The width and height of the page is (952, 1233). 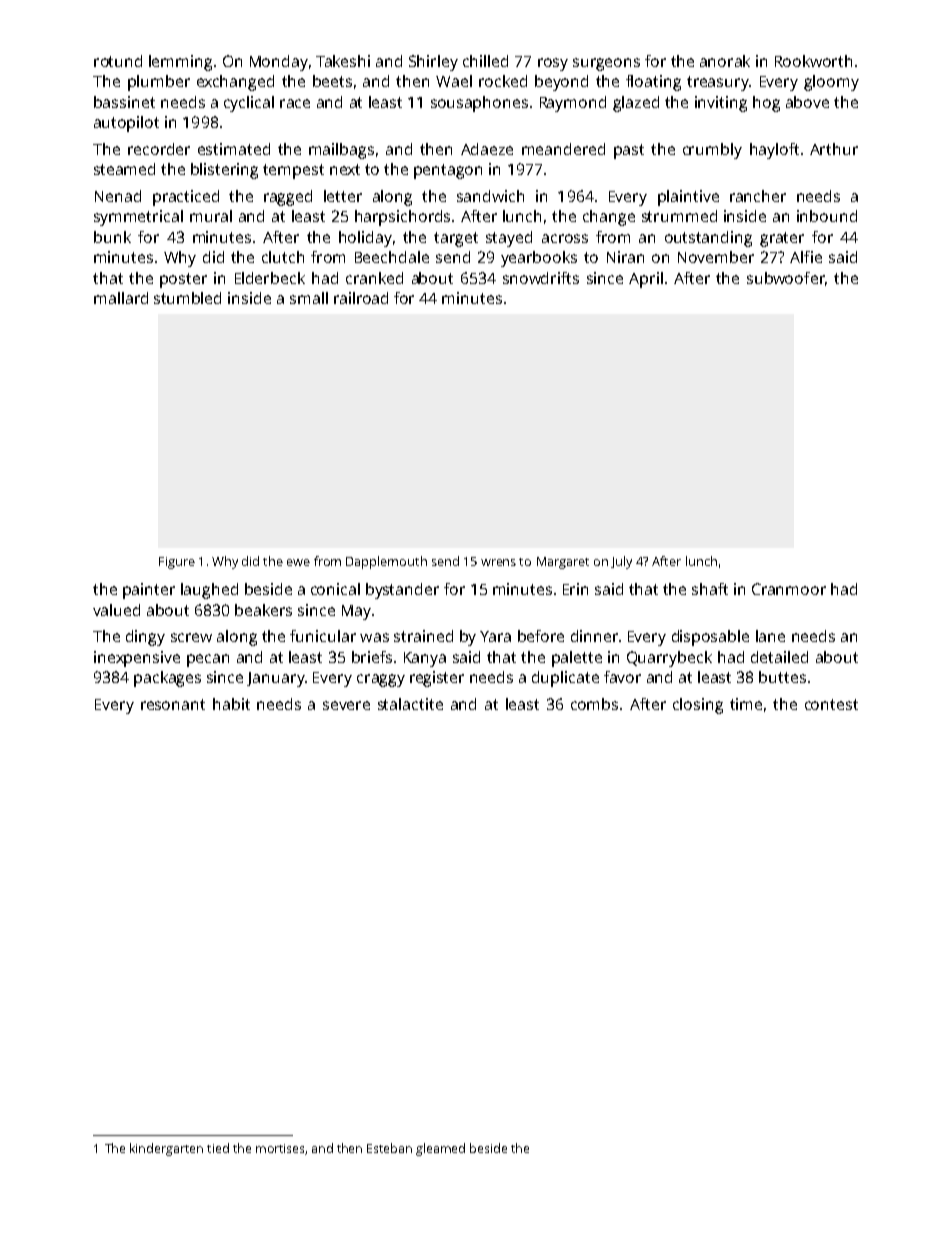 I want to click on valued, so click(x=116, y=610).
